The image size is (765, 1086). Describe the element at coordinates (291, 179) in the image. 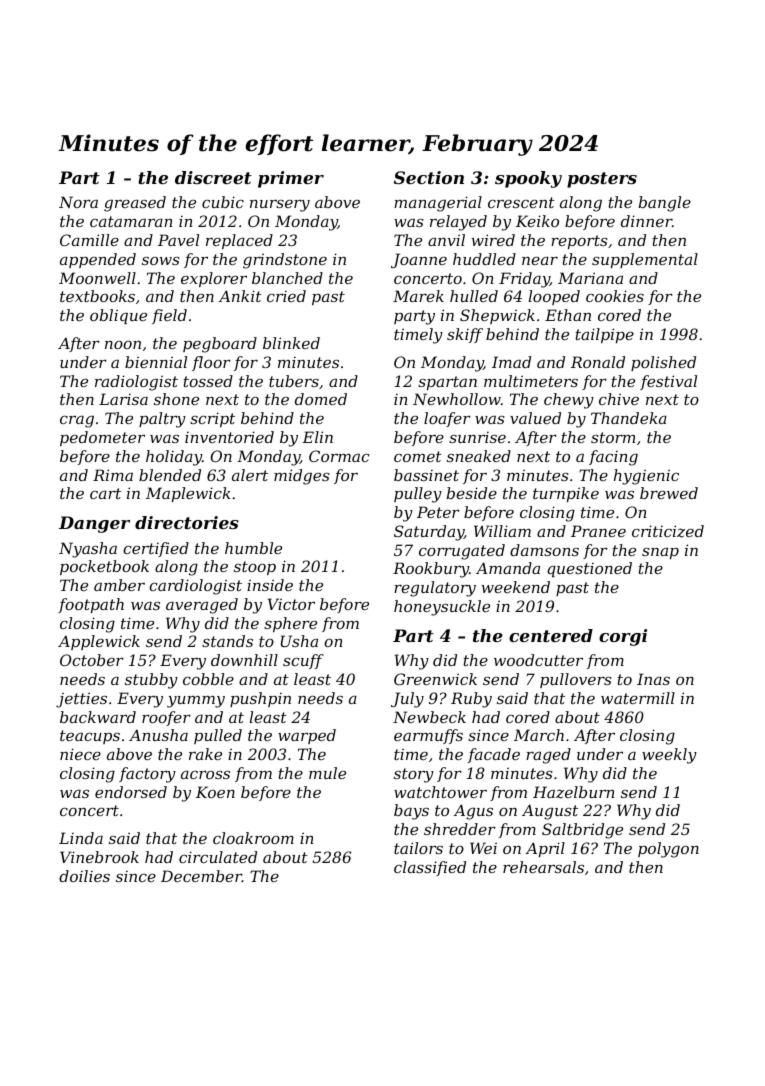

I see `primer` at that location.
